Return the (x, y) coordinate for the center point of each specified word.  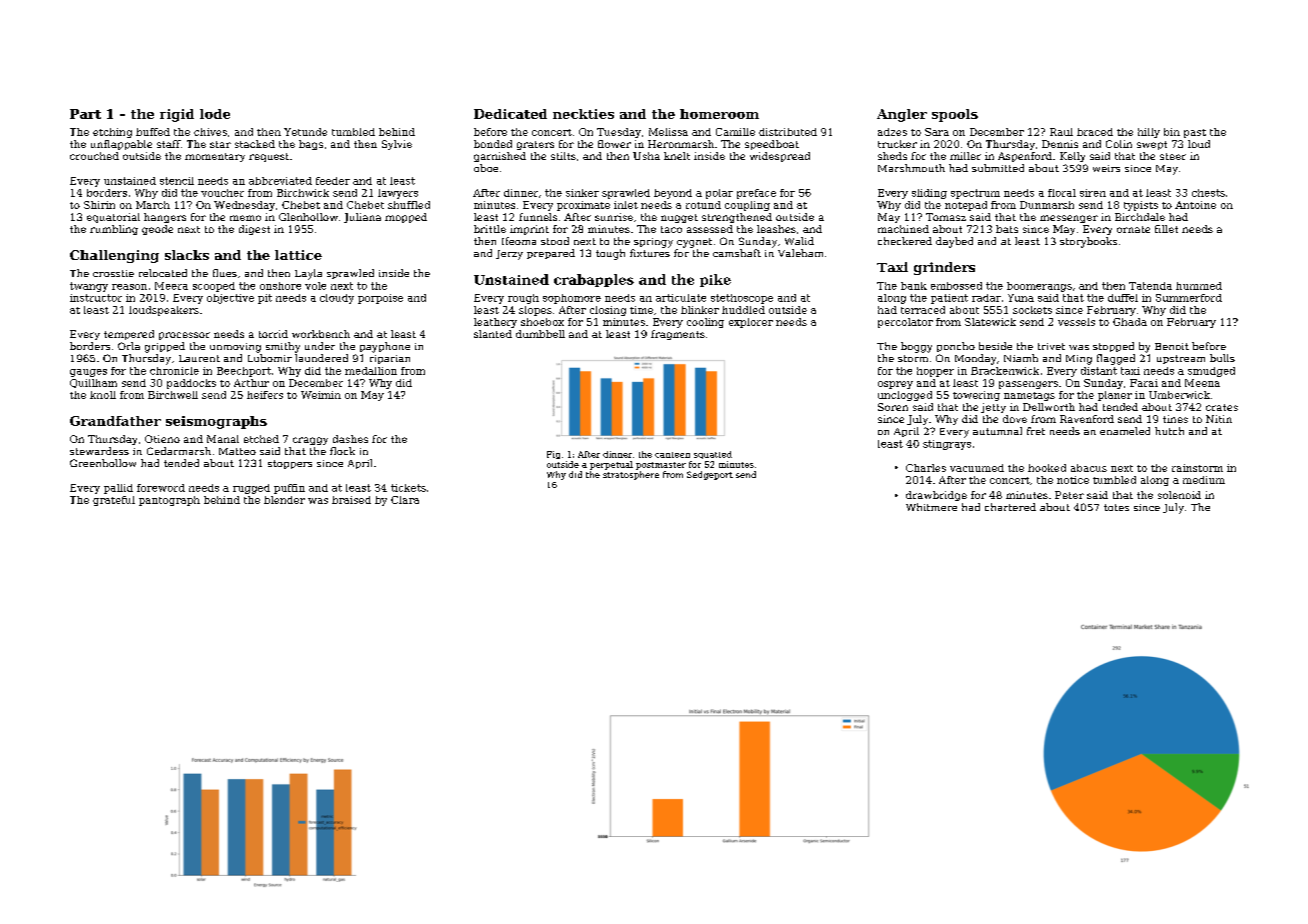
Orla (129, 346)
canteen (672, 455)
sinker (582, 193)
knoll (103, 395)
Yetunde (305, 132)
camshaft (737, 253)
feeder (333, 181)
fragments (678, 335)
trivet (1051, 346)
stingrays (947, 445)
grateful (114, 501)
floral (1062, 193)
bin (1172, 132)
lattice (298, 255)
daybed (954, 242)
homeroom (719, 114)
